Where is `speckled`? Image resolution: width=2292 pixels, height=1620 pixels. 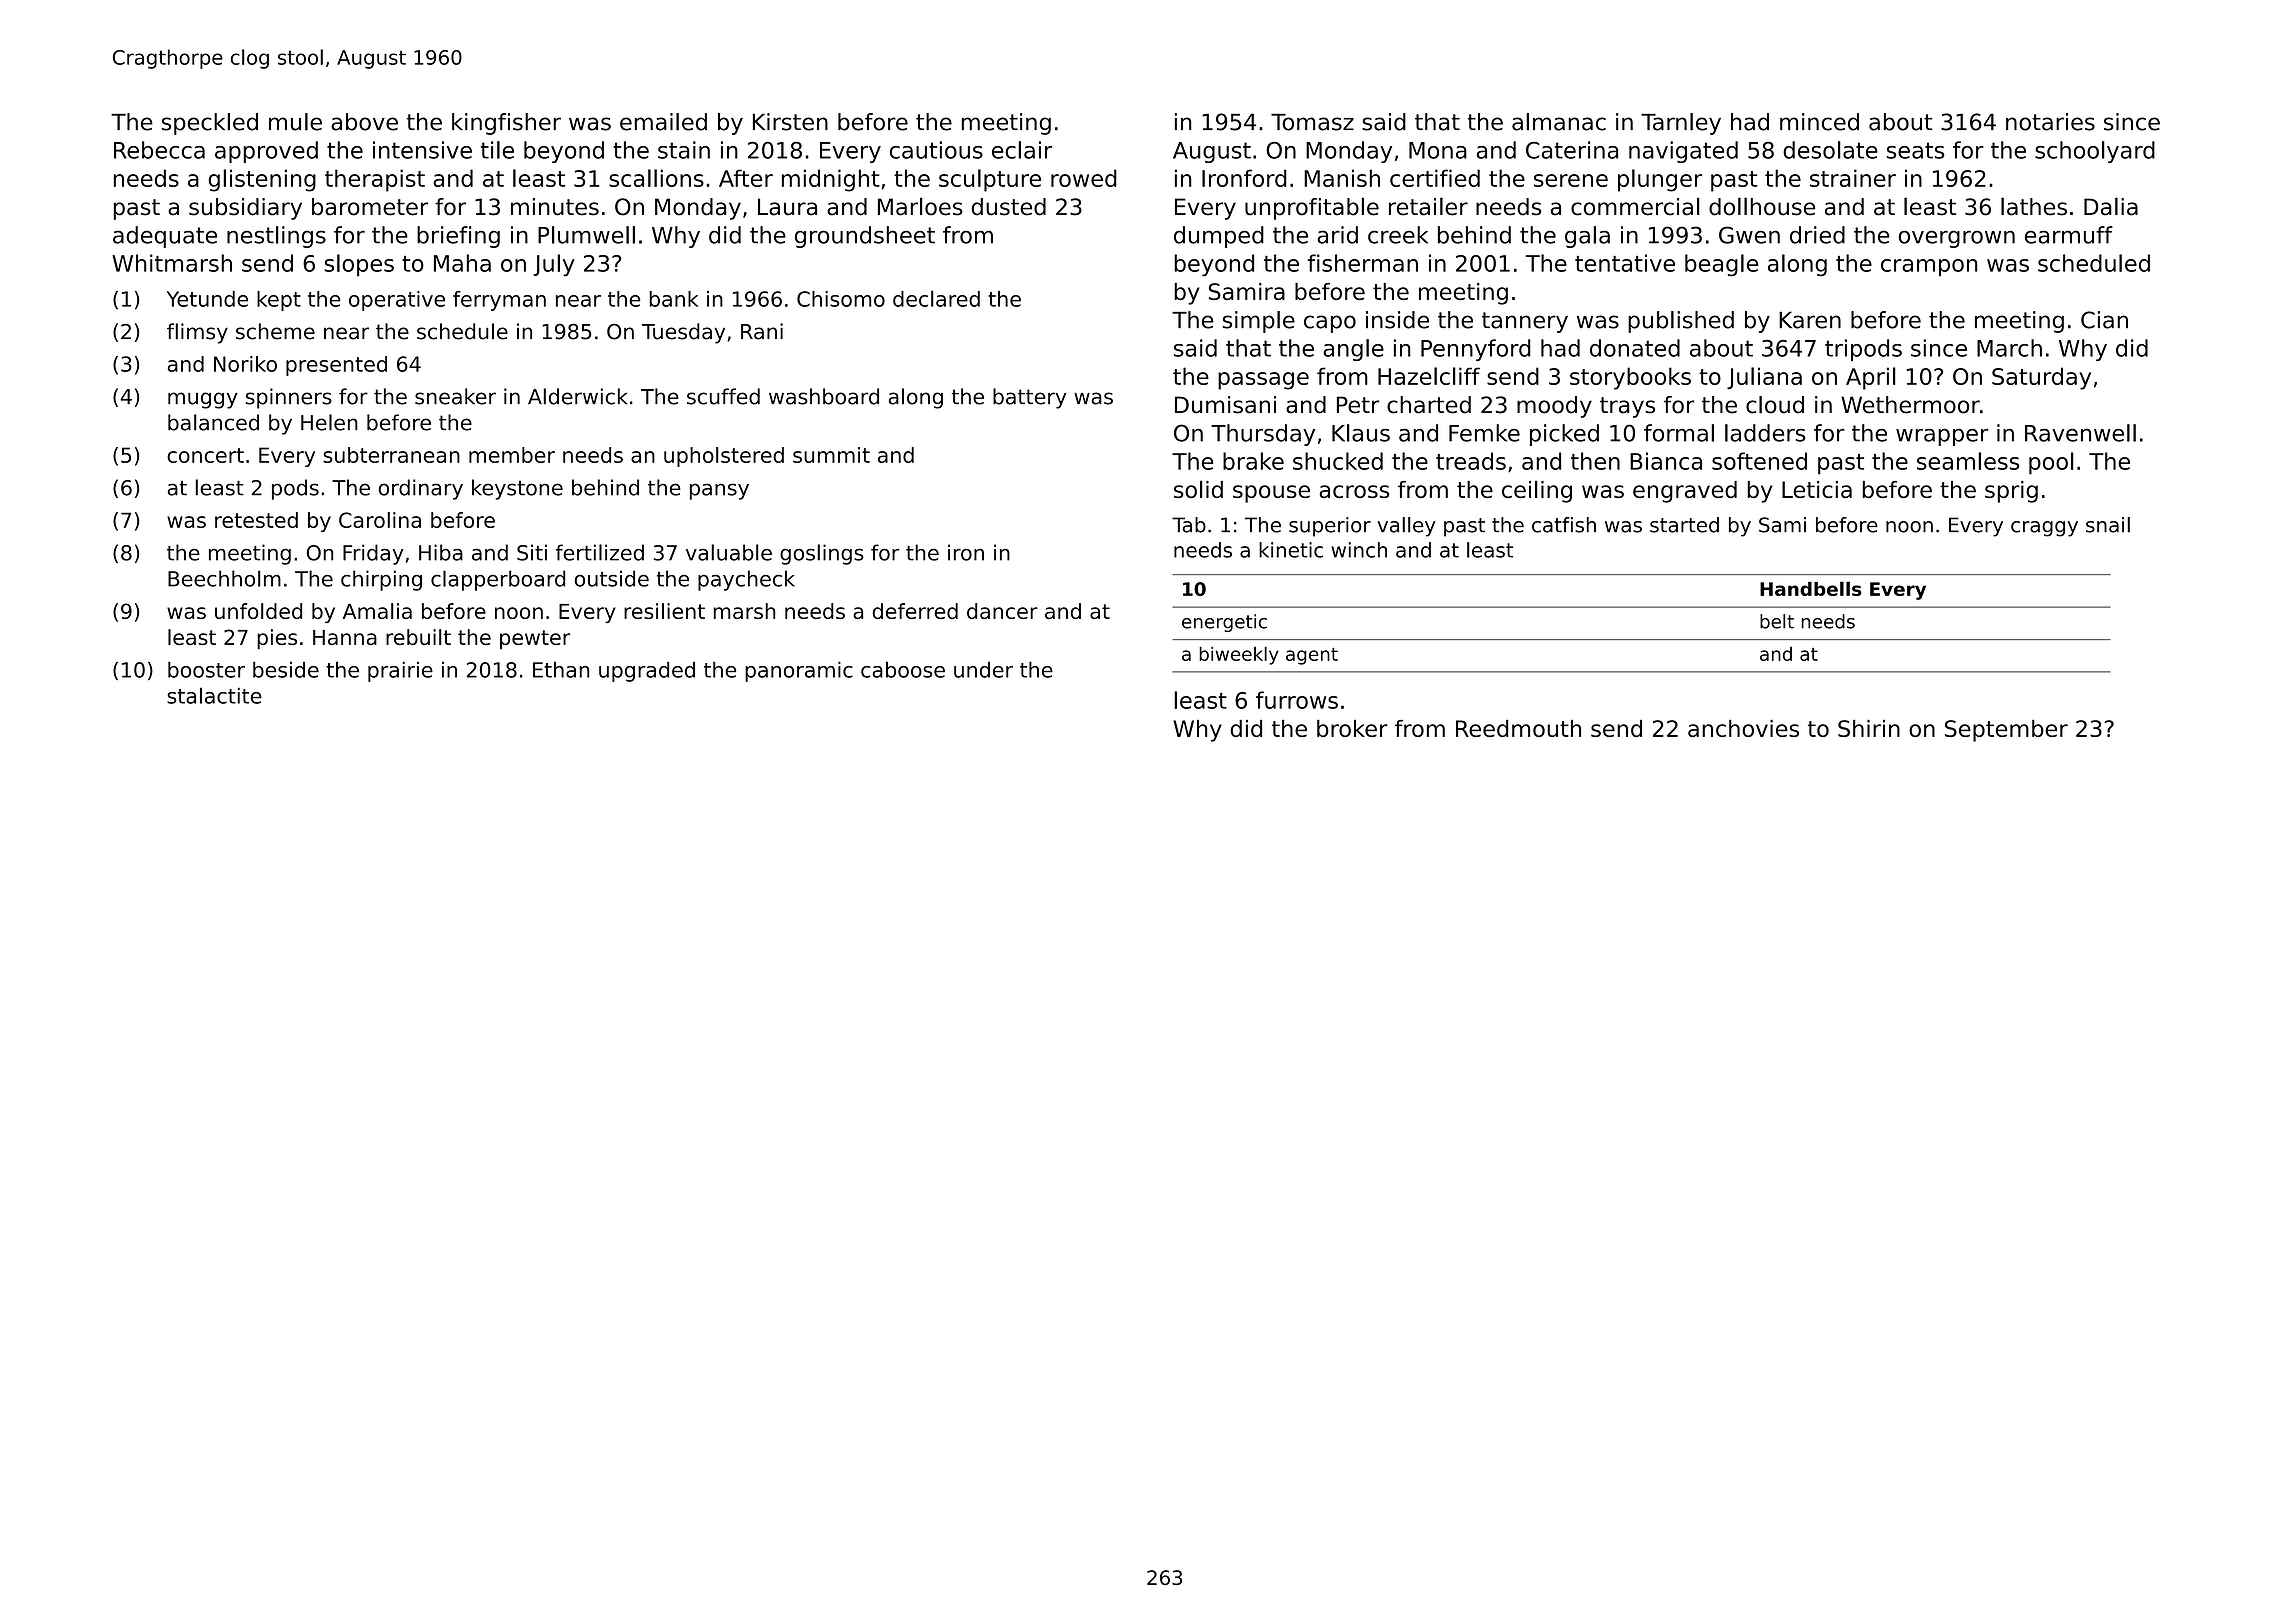
speckled is located at coordinates (210, 124).
